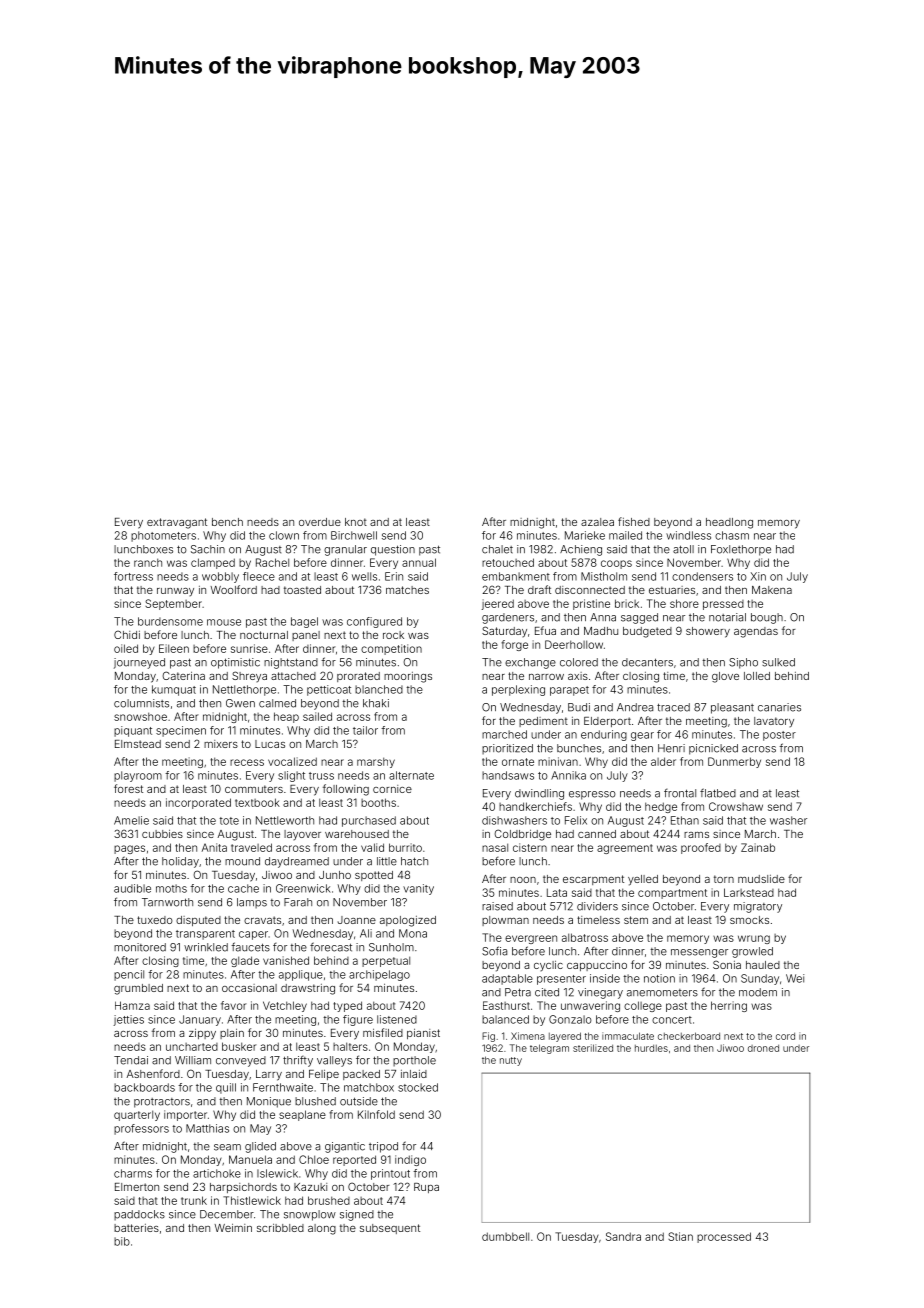 Image resolution: width=924 pixels, height=1308 pixels. Describe the element at coordinates (729, 523) in the screenshot. I see `headlong` at that location.
